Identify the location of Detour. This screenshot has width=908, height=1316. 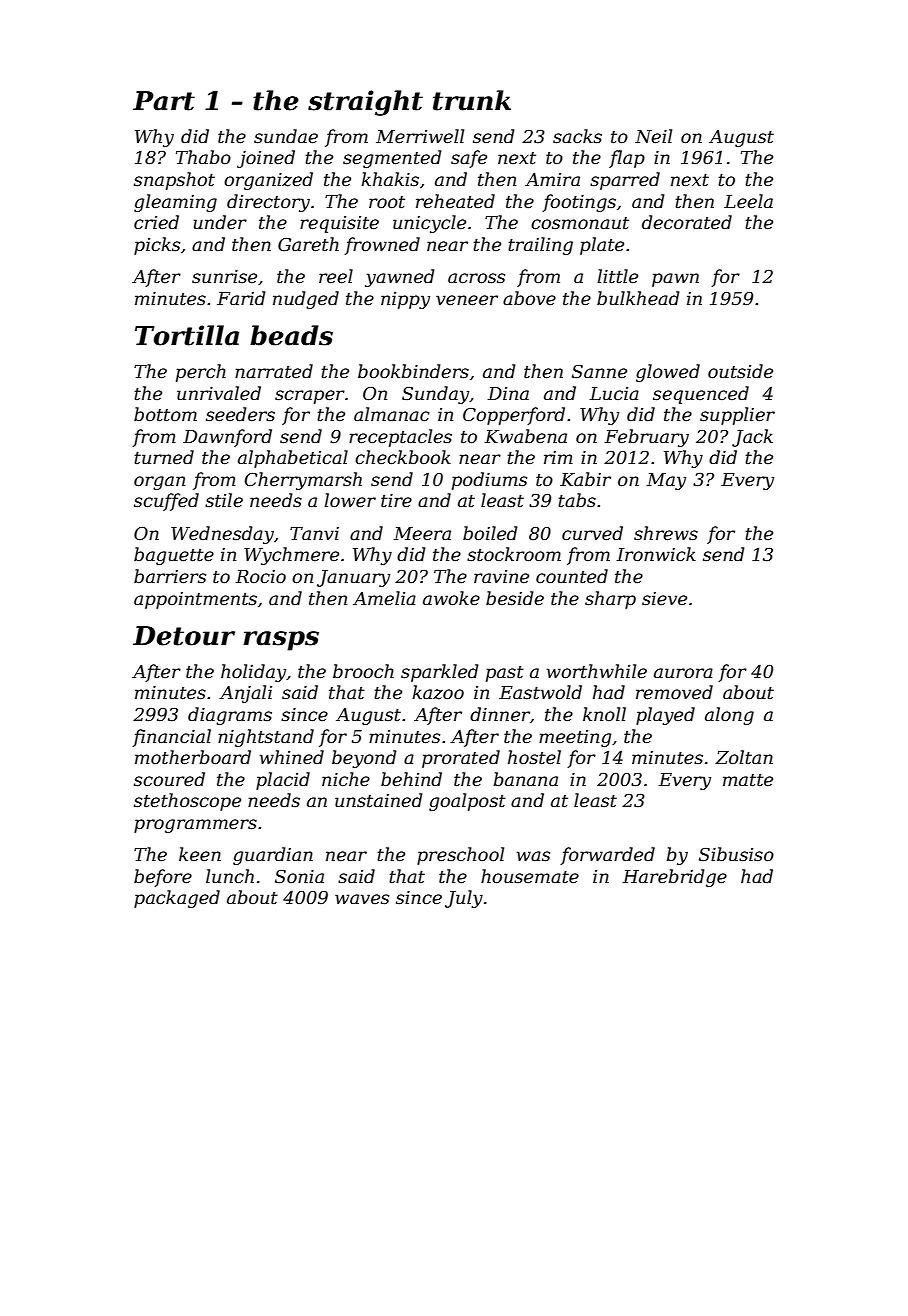
(184, 636).
